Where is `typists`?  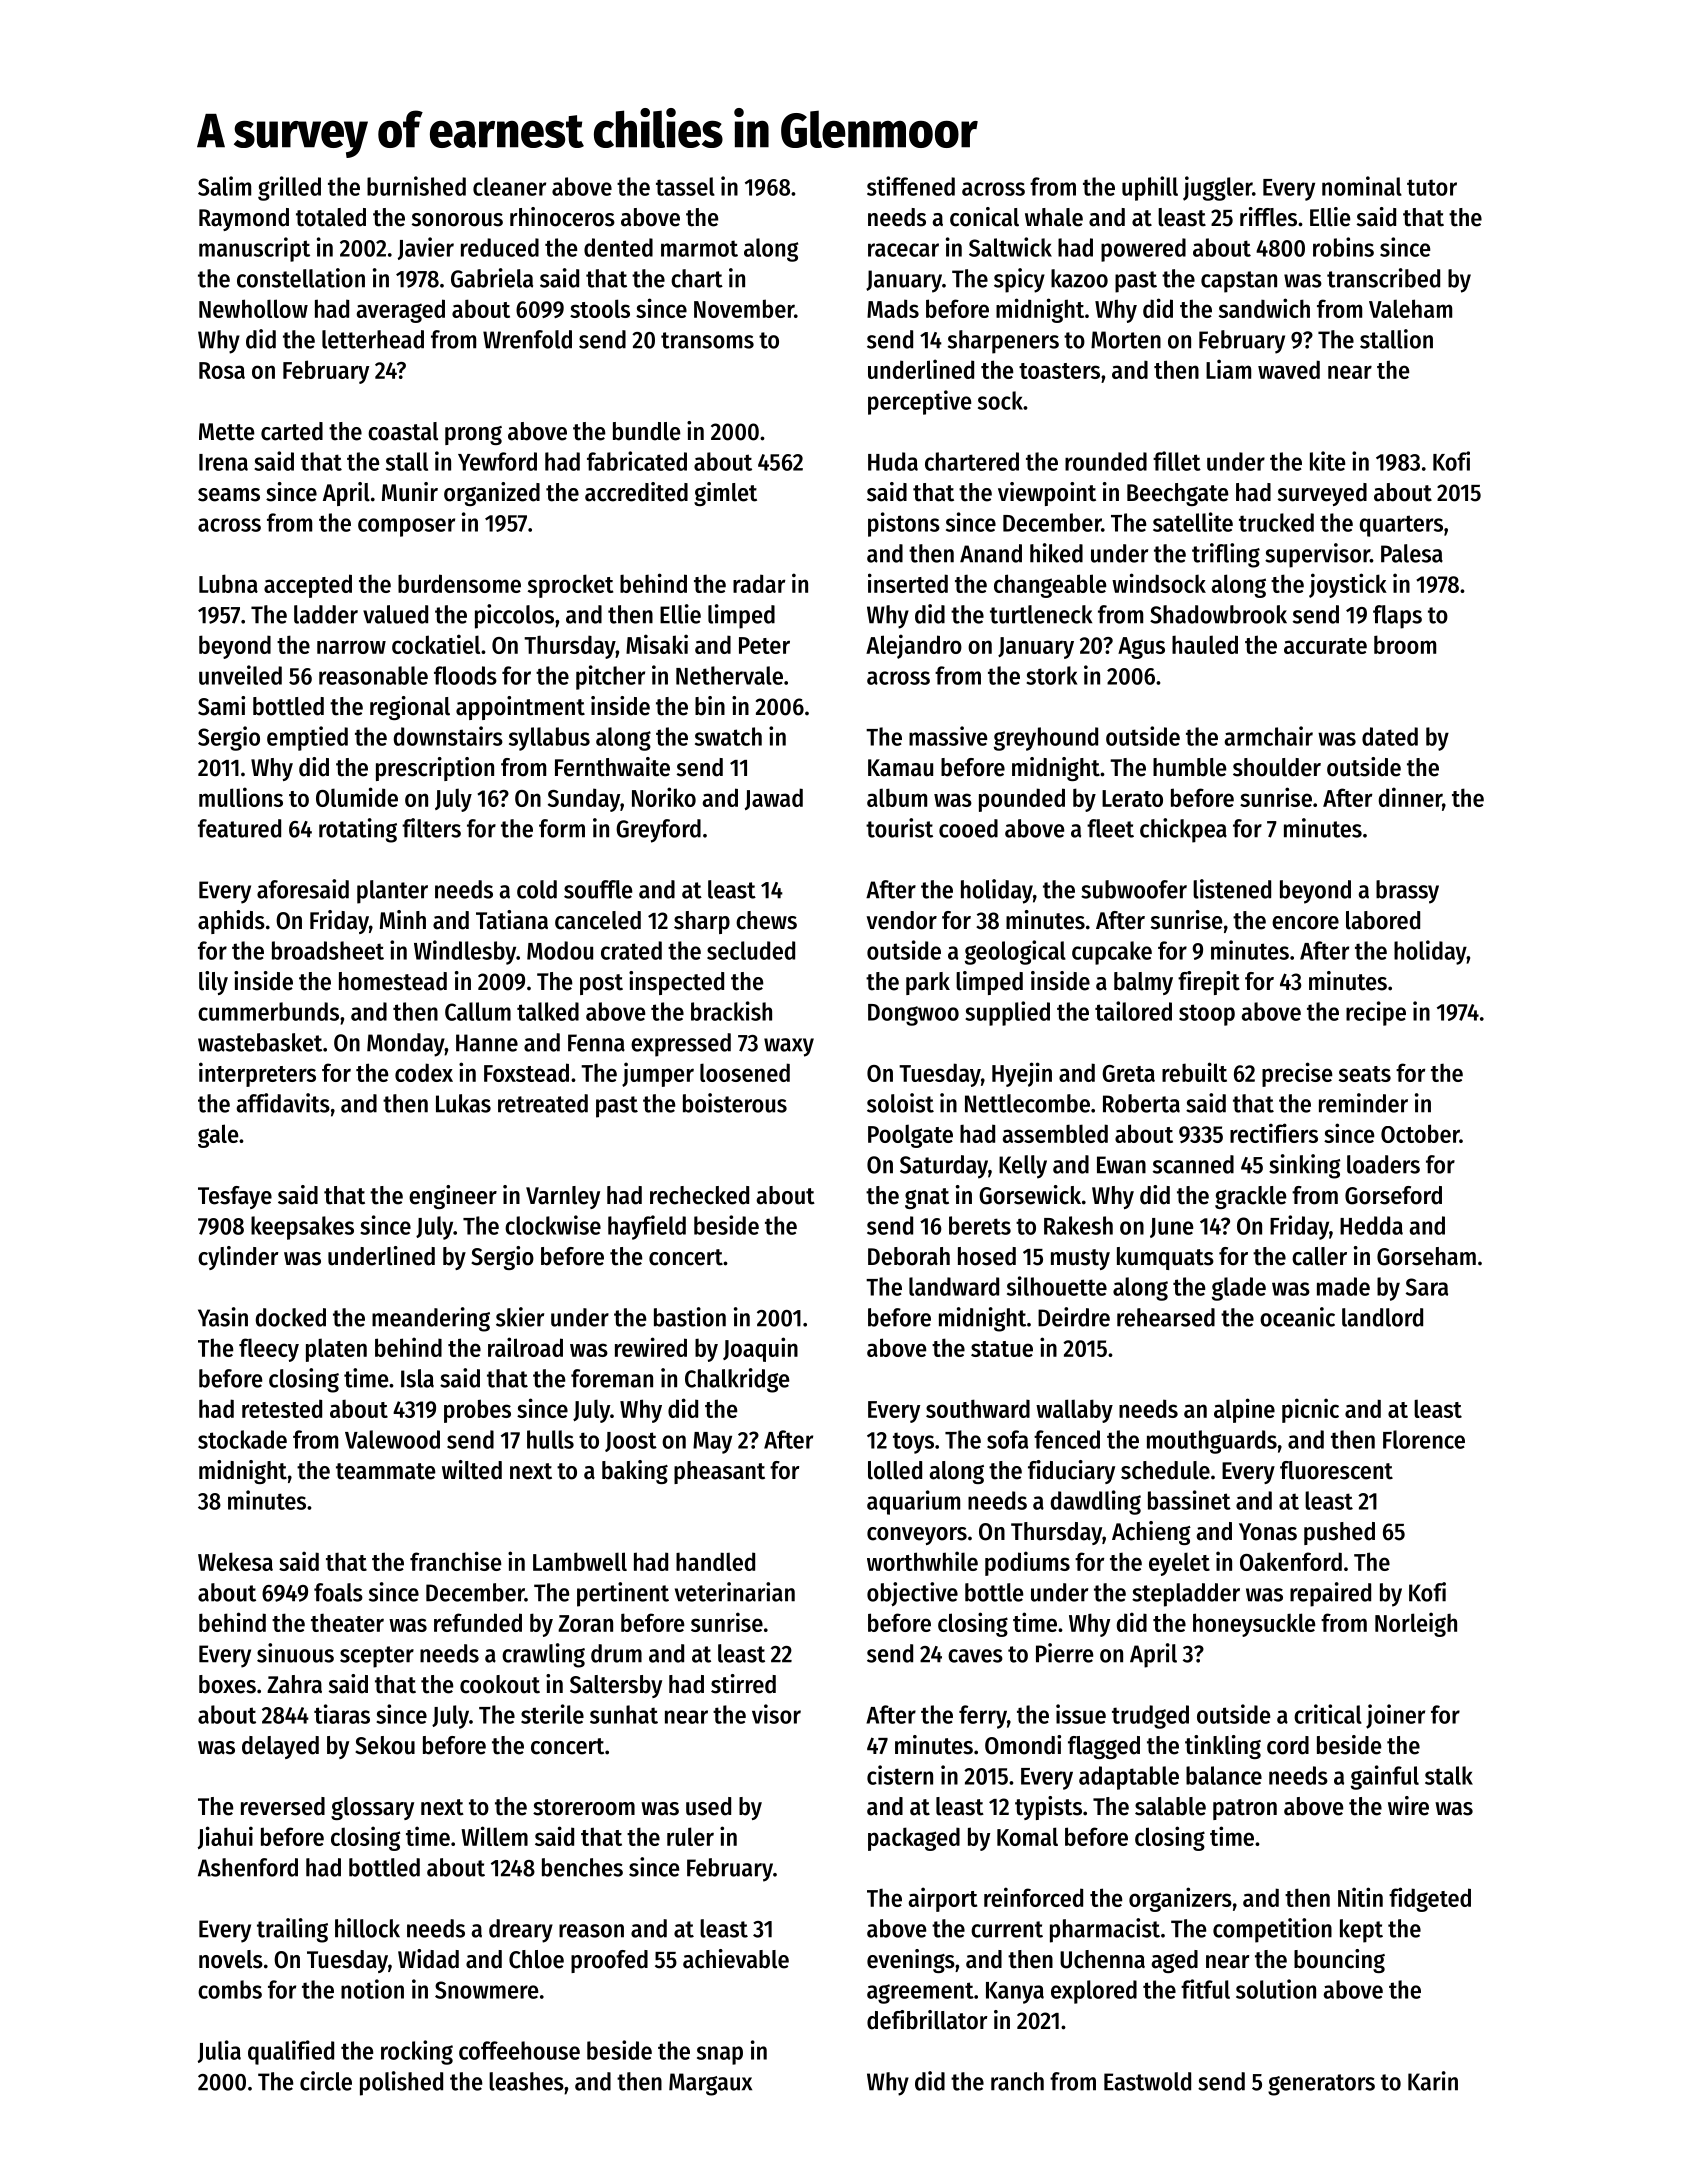
typists is located at coordinates (1048, 1808).
